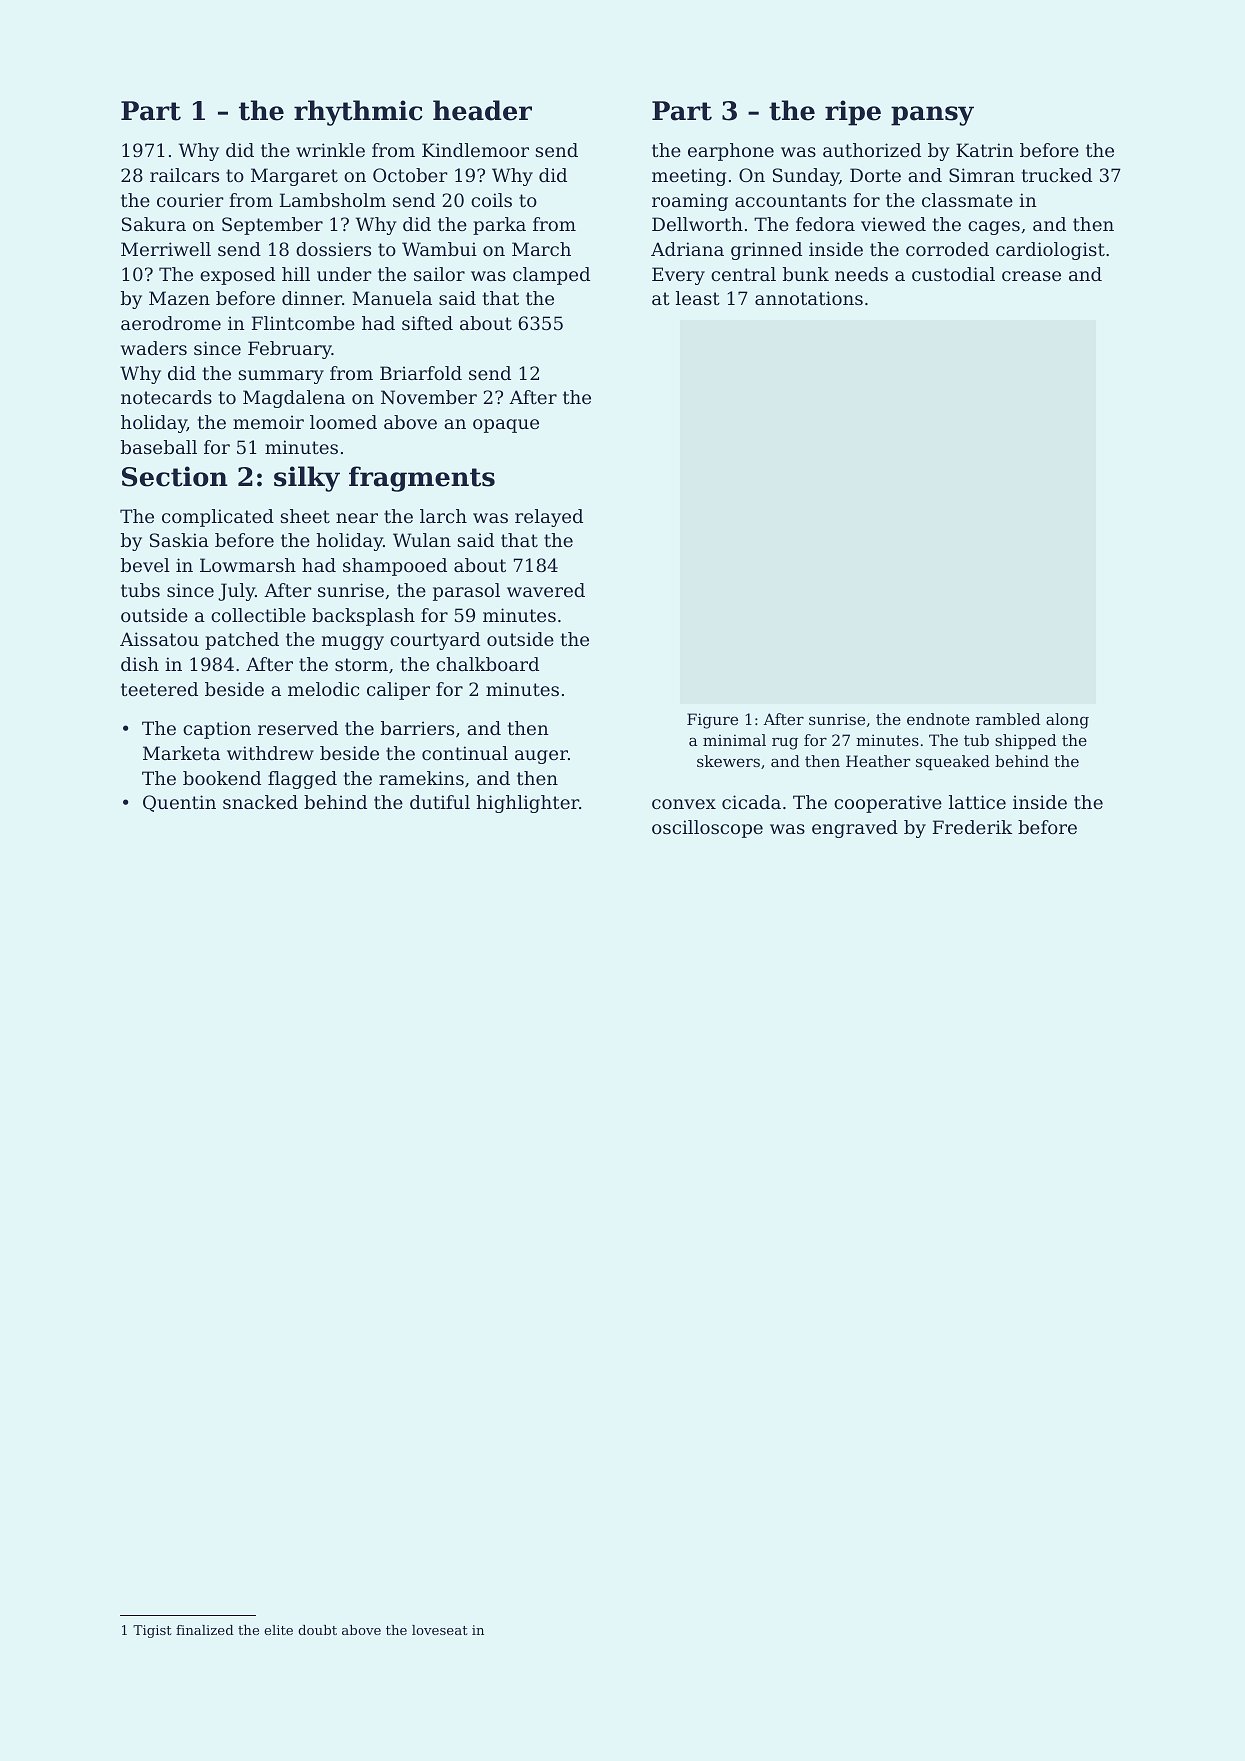 The image size is (1245, 1761). Describe the element at coordinates (152, 1631) in the screenshot. I see `Tigist` at that location.
